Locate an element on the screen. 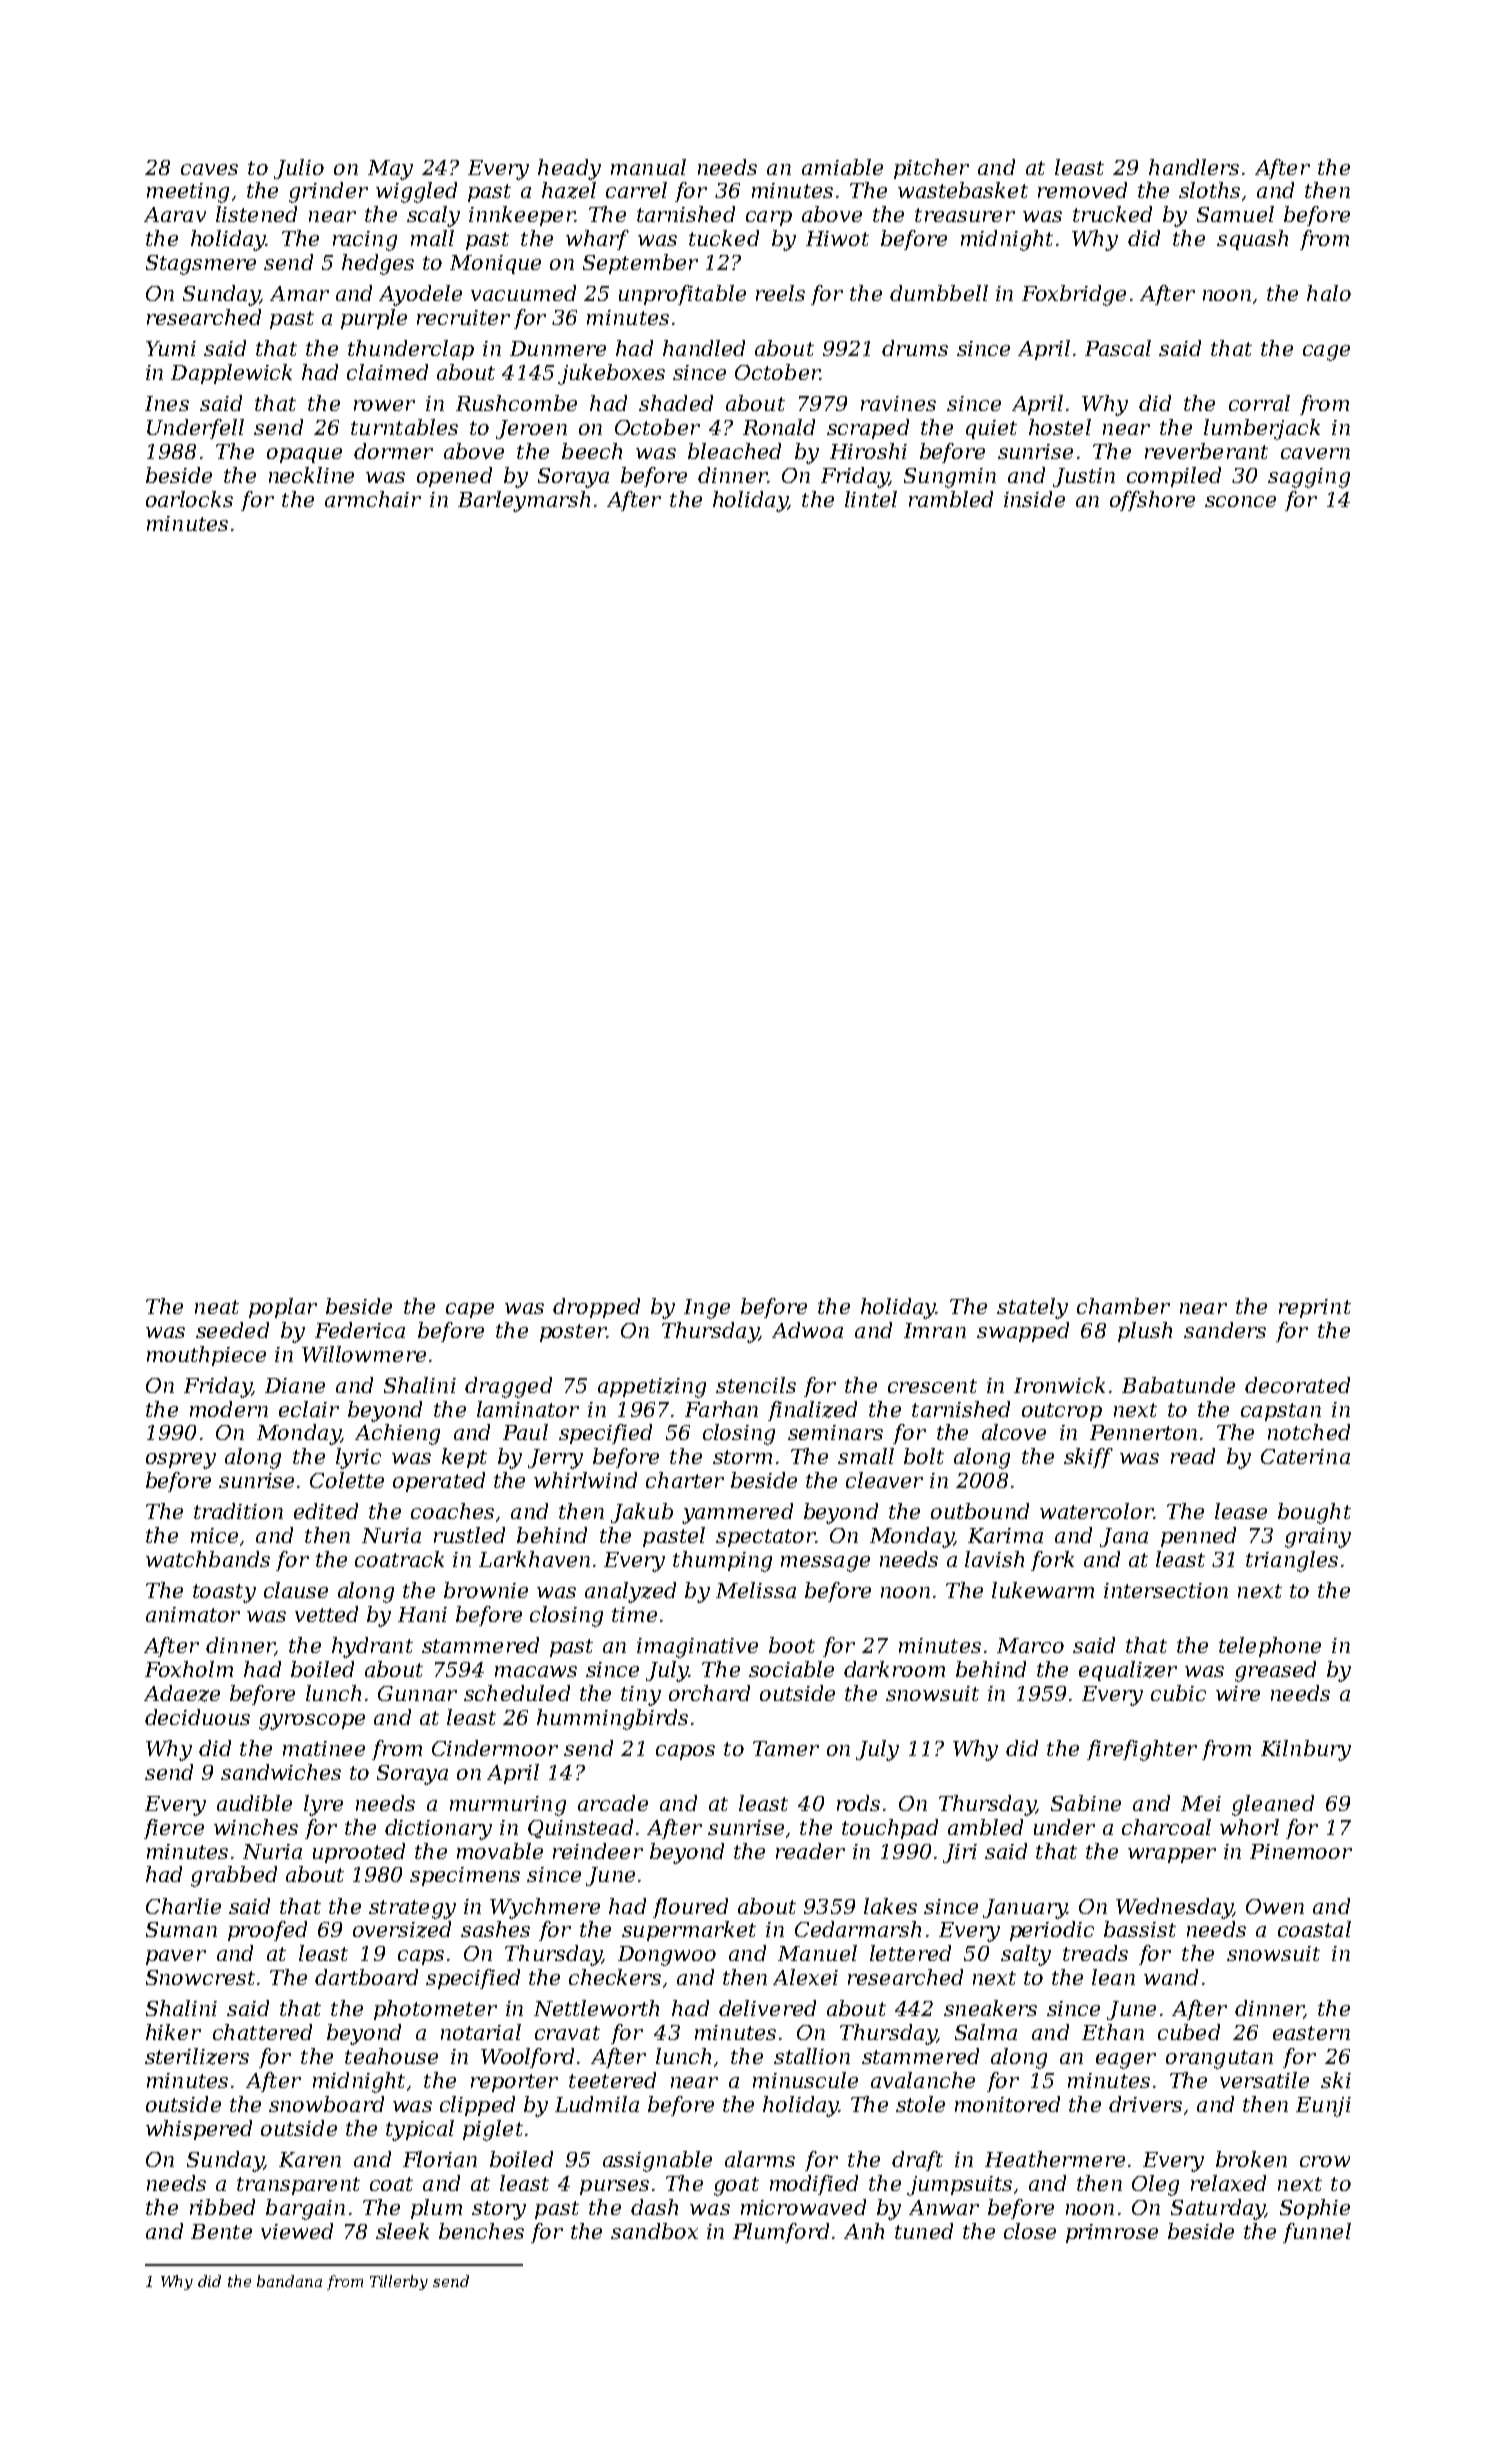 The height and width of the screenshot is (2464, 1496). sconce is located at coordinates (1240, 501).
